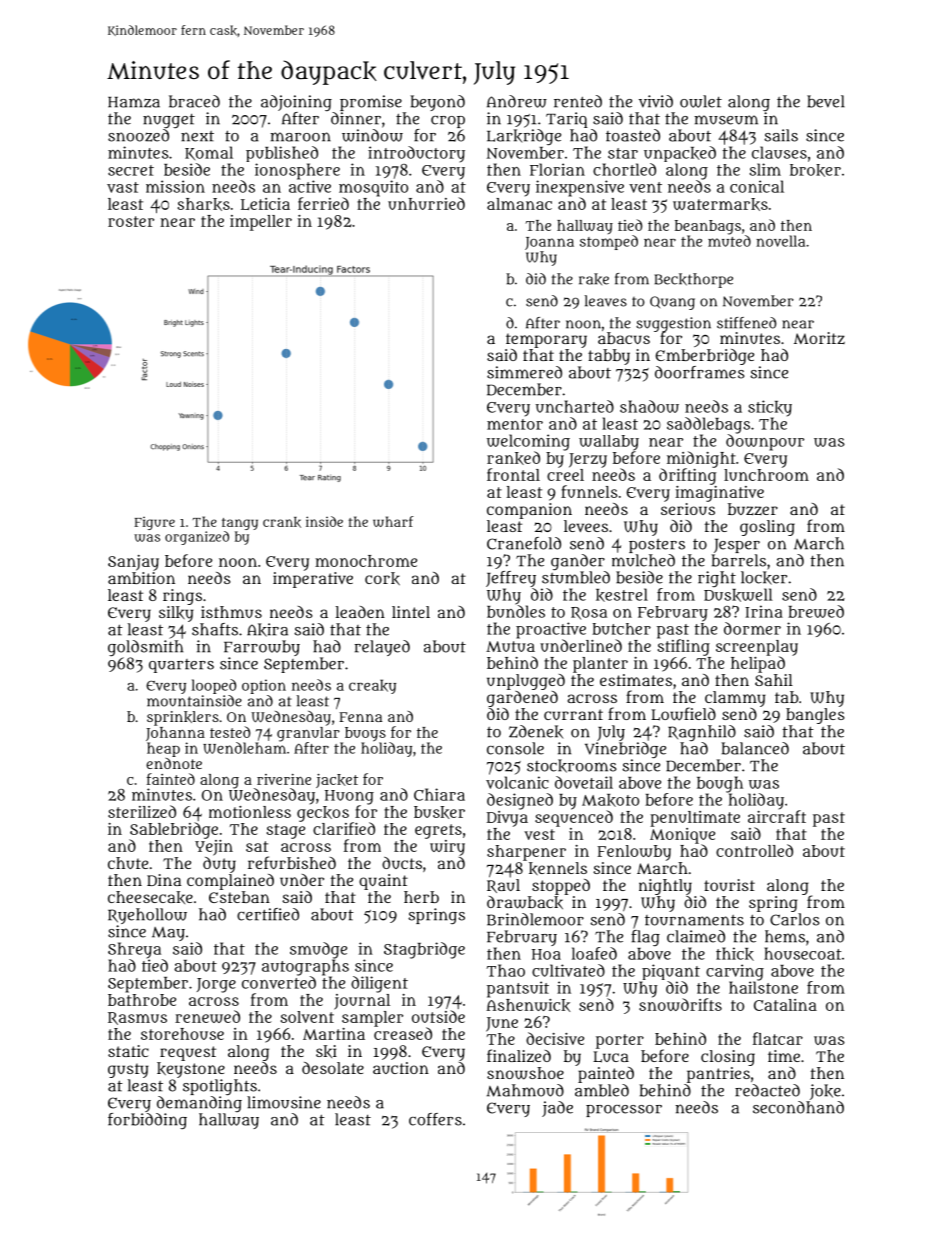 The image size is (952, 1233). Describe the element at coordinates (323, 814) in the screenshot. I see `geckos` at that location.
